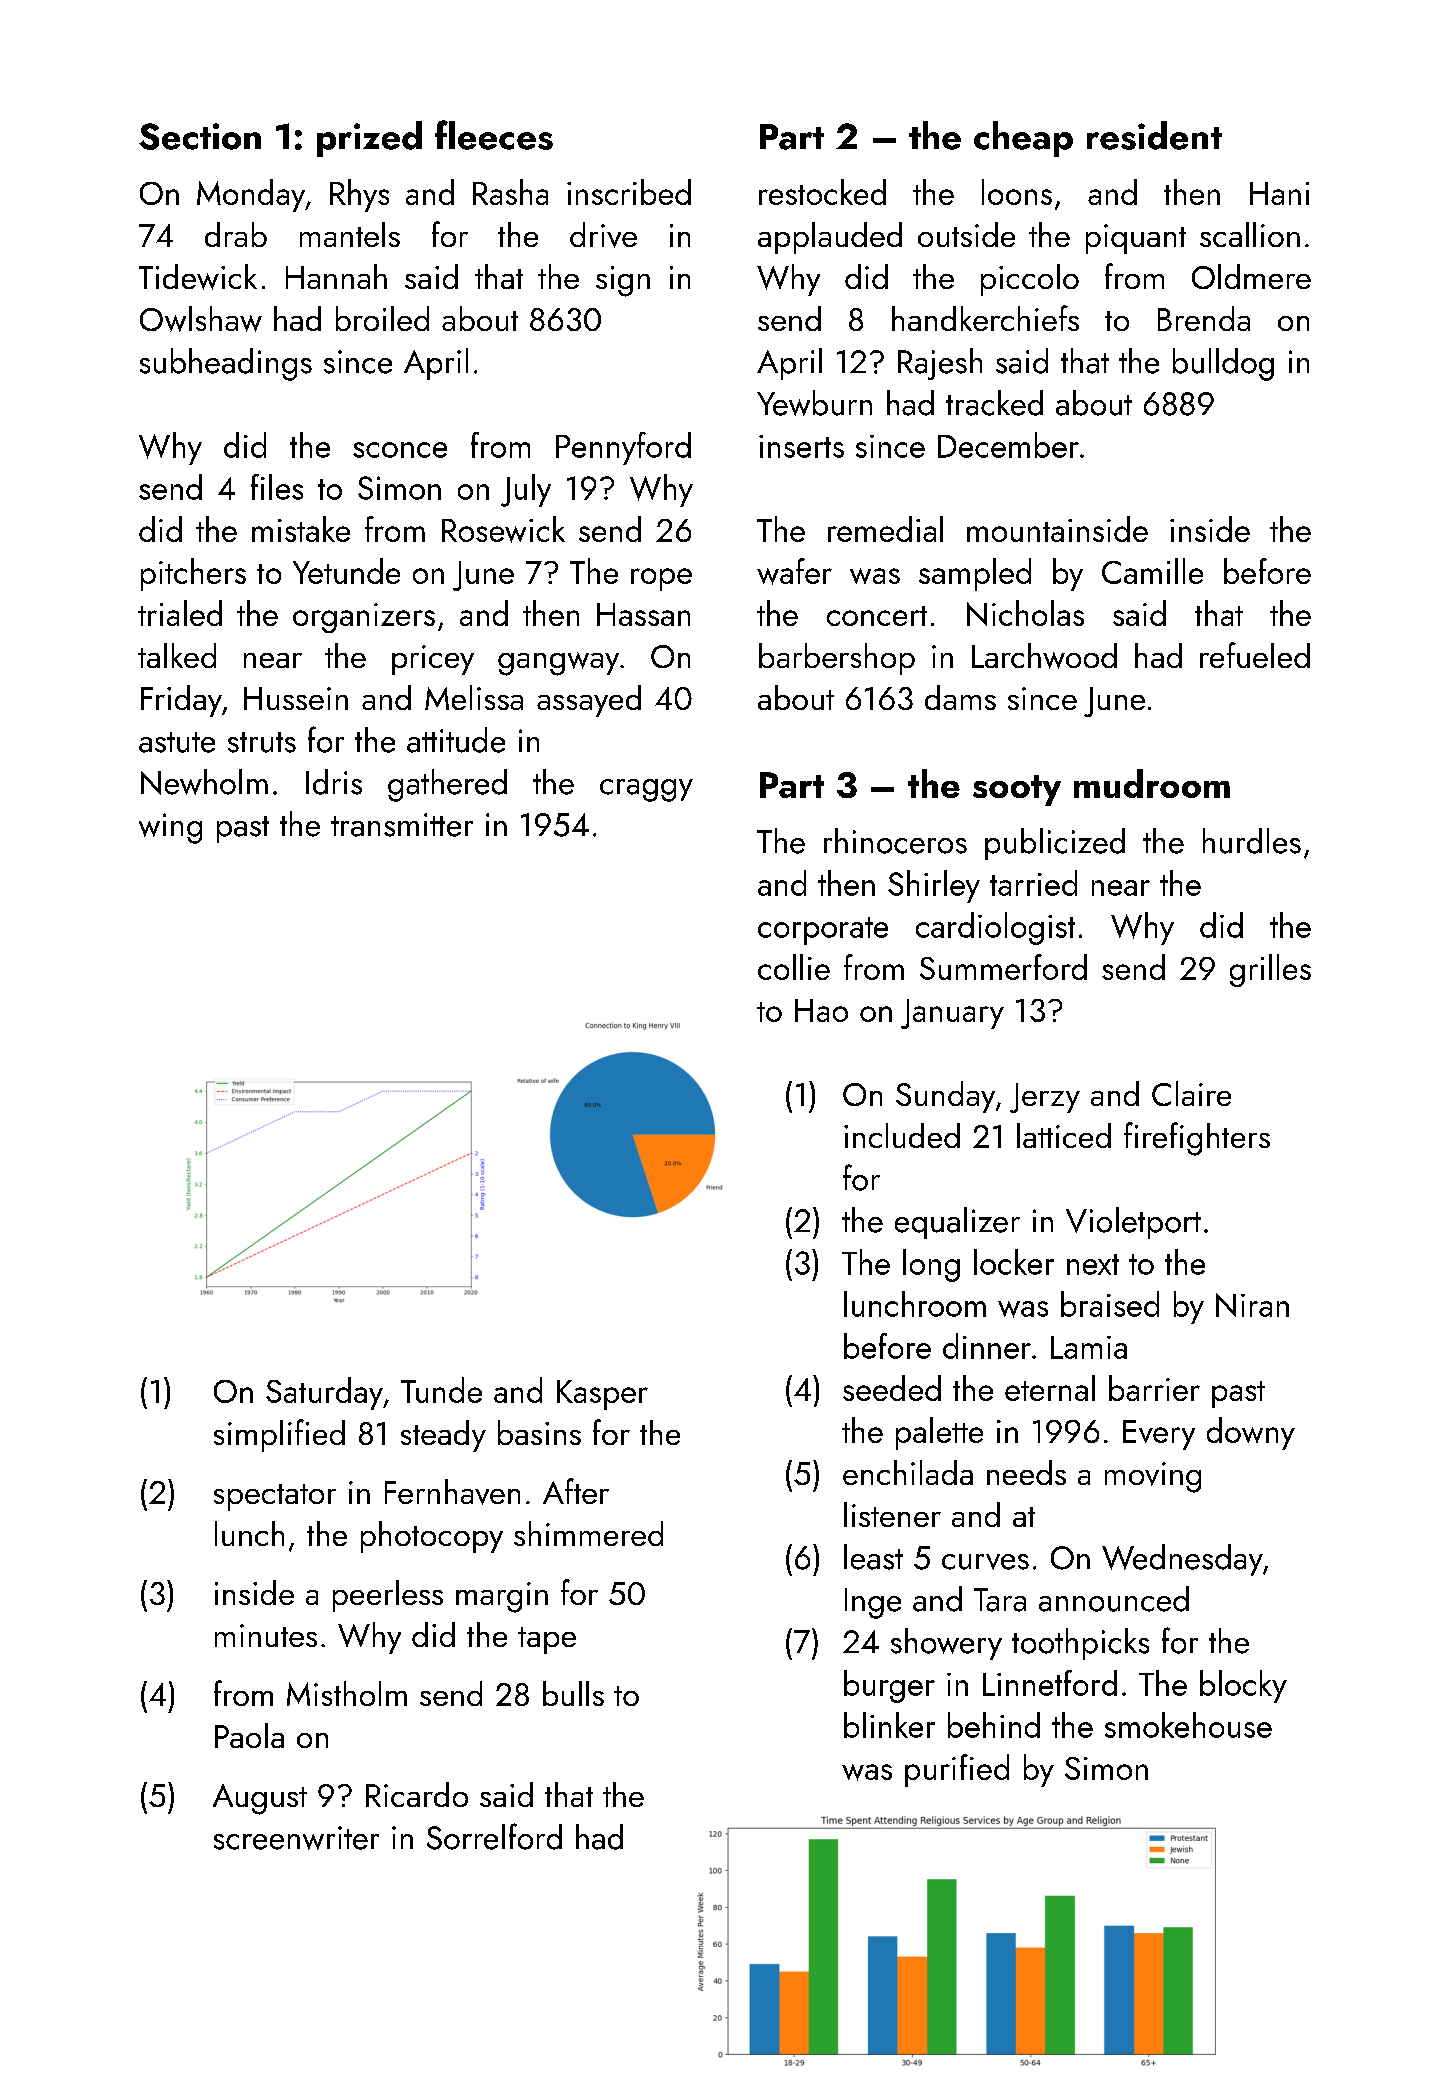  Describe the element at coordinates (1251, 276) in the screenshot. I see `Oldmere` at that location.
